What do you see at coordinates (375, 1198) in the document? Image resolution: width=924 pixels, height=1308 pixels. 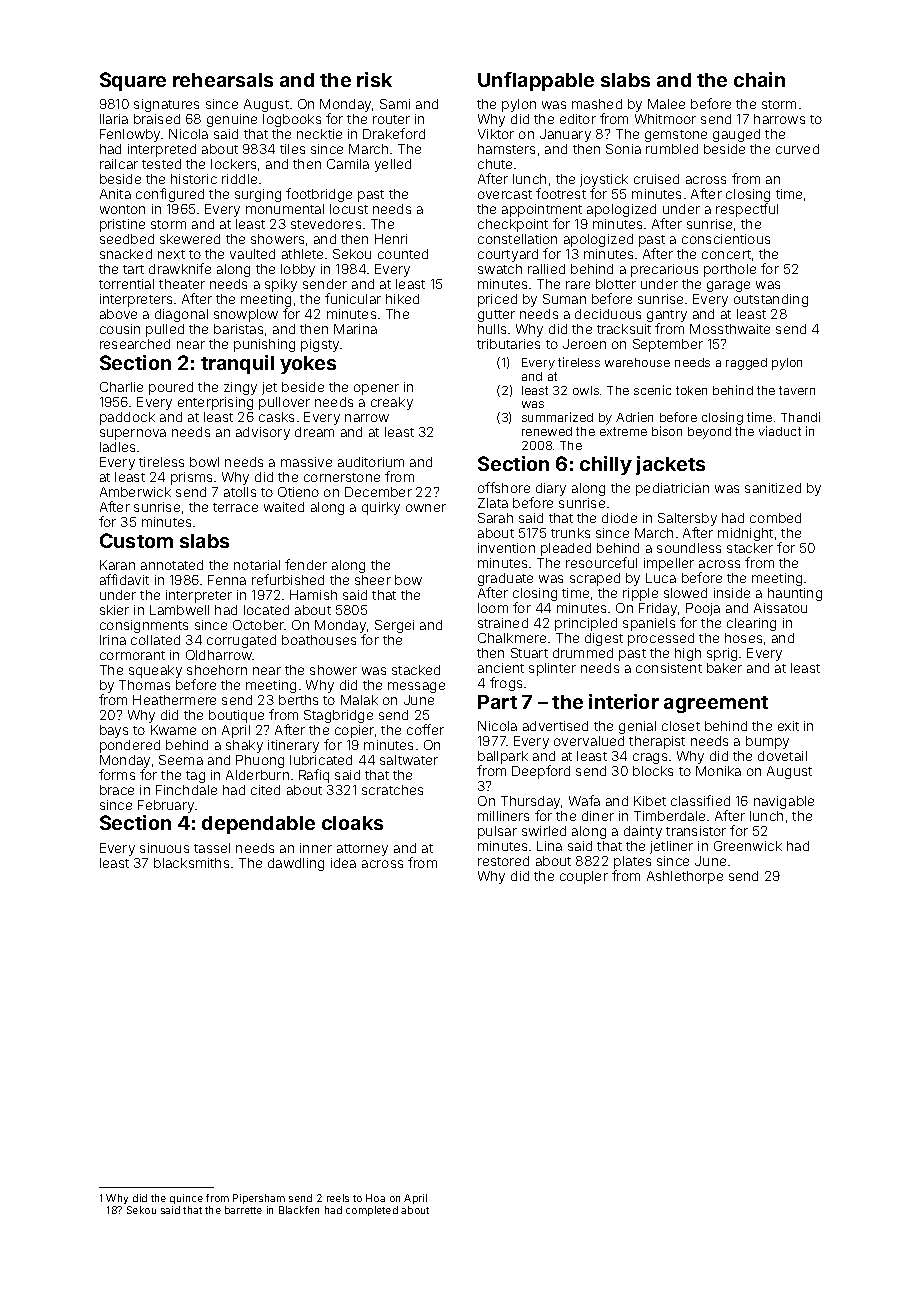 I see `Hoa` at bounding box center [375, 1198].
